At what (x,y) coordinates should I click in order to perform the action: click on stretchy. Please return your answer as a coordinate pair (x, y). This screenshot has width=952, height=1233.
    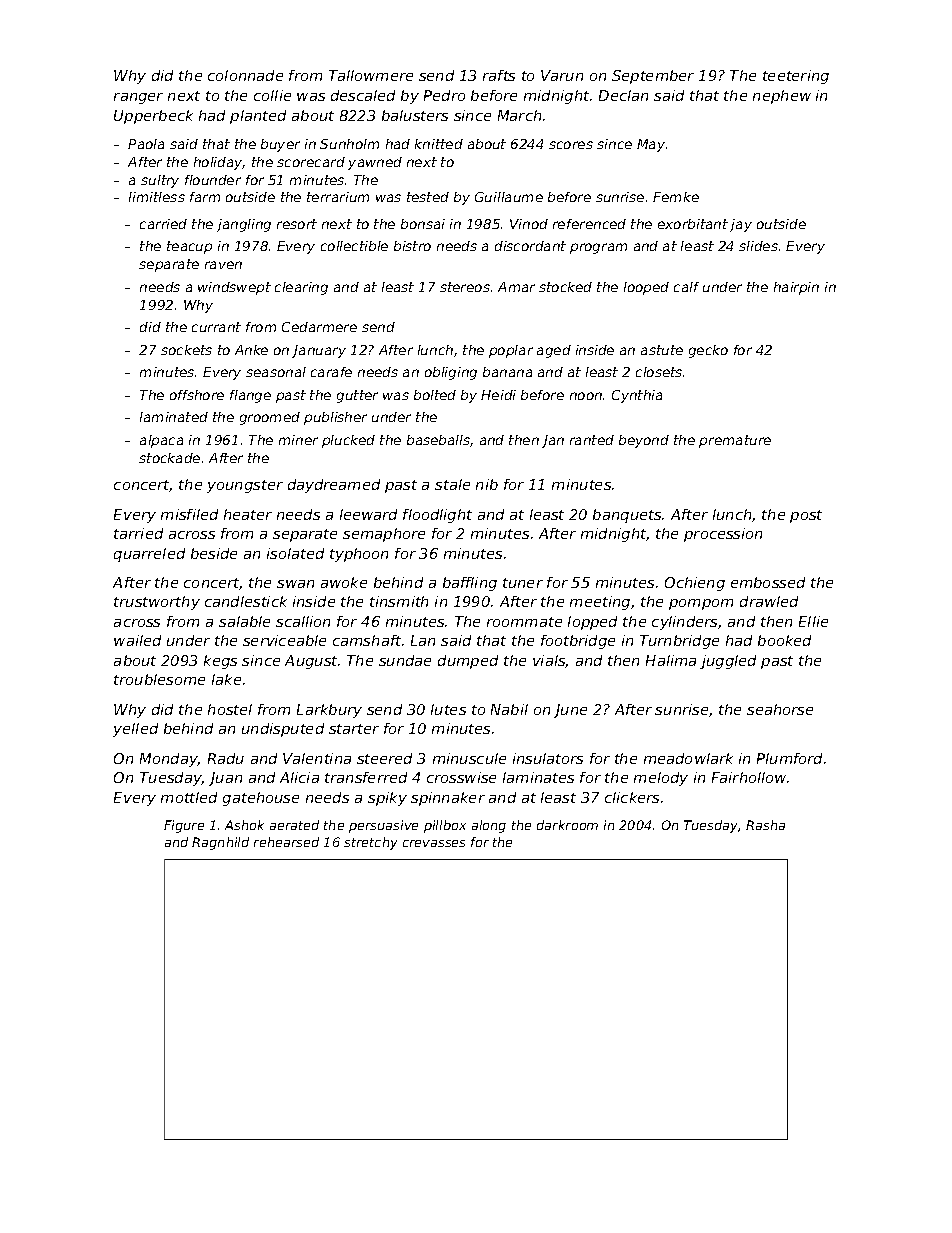
    Looking at the image, I should click on (370, 843).
